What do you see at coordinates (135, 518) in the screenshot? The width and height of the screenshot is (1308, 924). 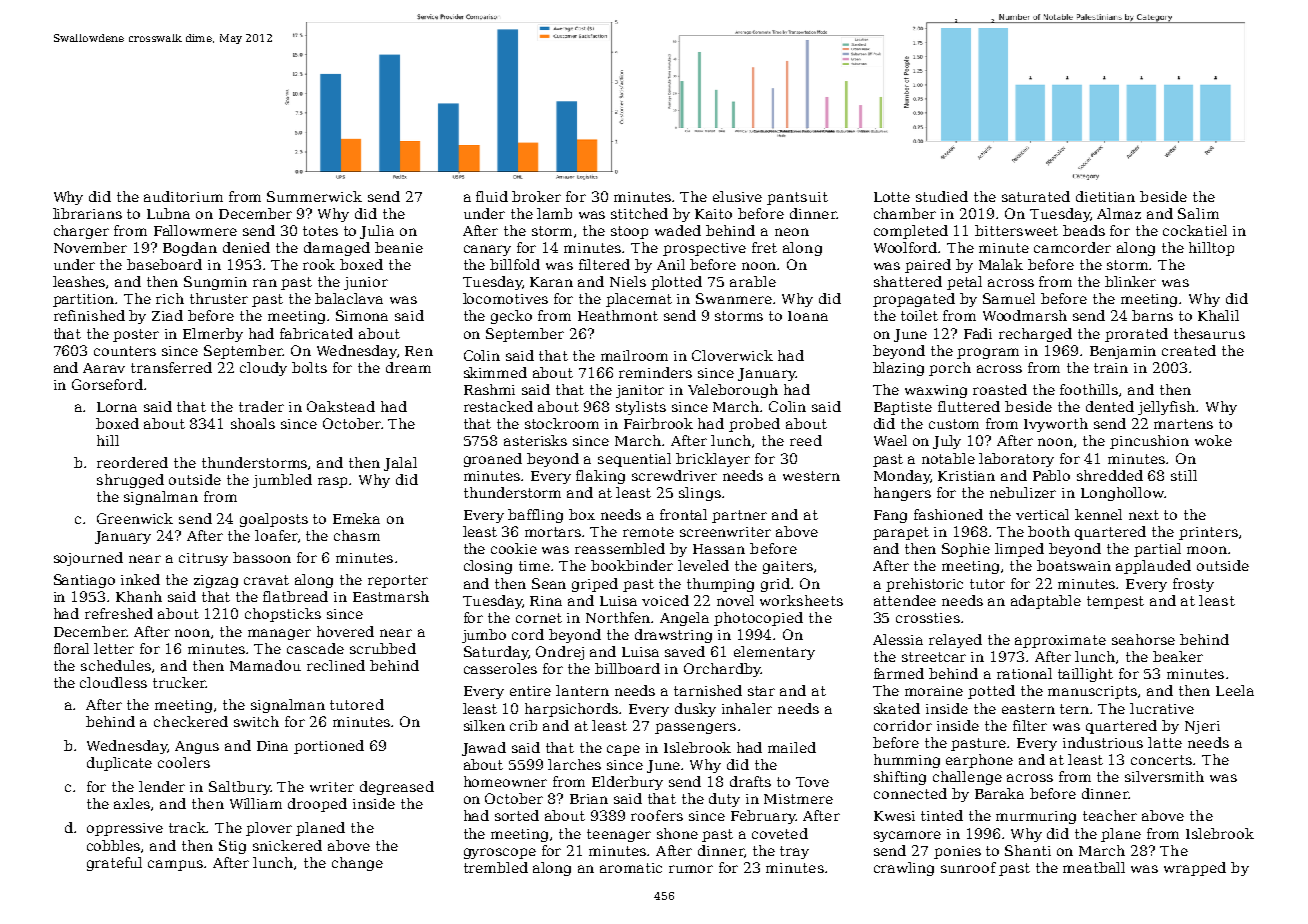 I see `Greenwick` at bounding box center [135, 518].
